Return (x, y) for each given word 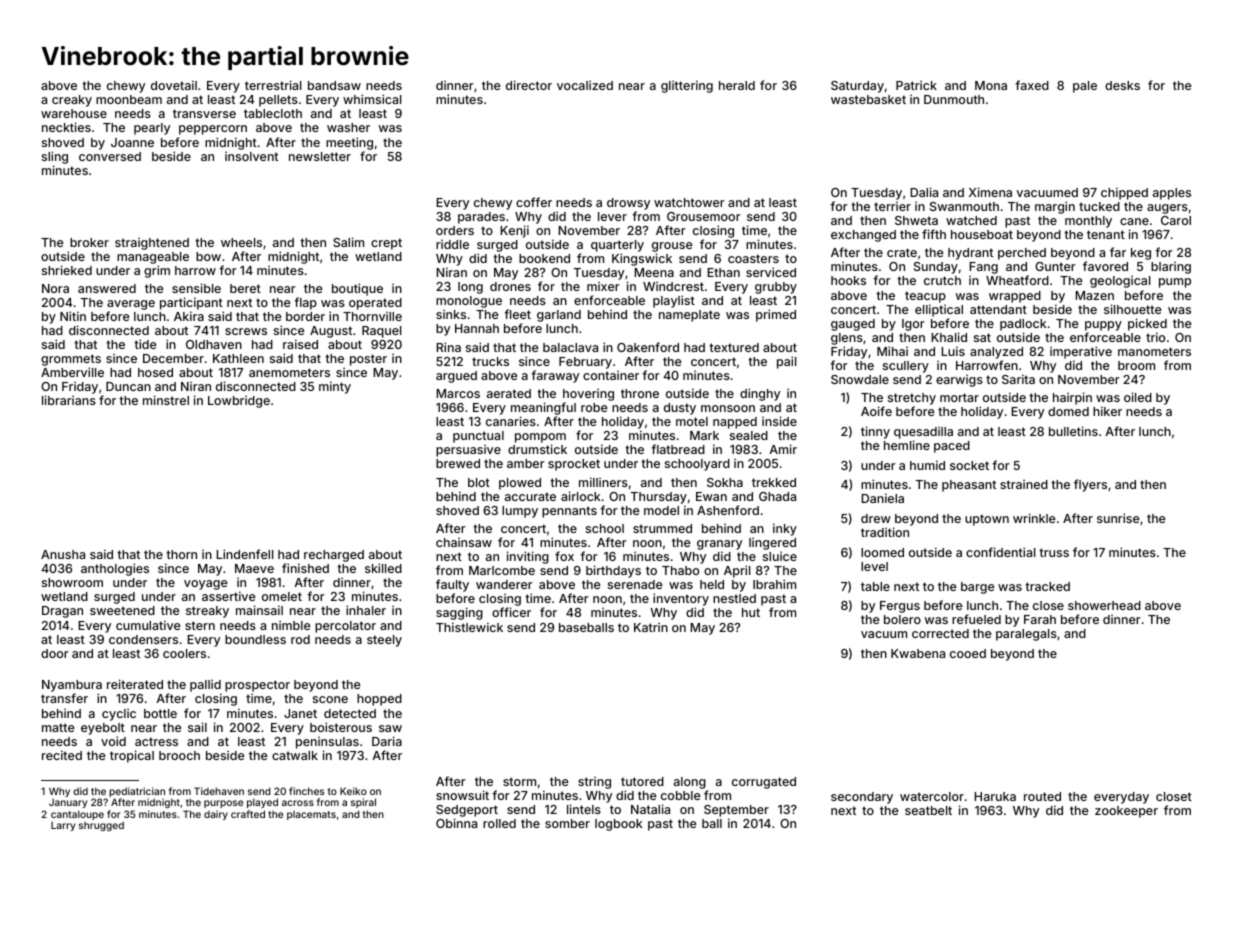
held (712, 584)
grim (157, 271)
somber (567, 823)
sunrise (1118, 518)
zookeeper (1126, 812)
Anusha (63, 554)
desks (1122, 85)
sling (55, 157)
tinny (875, 432)
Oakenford (648, 347)
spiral (363, 803)
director (529, 85)
